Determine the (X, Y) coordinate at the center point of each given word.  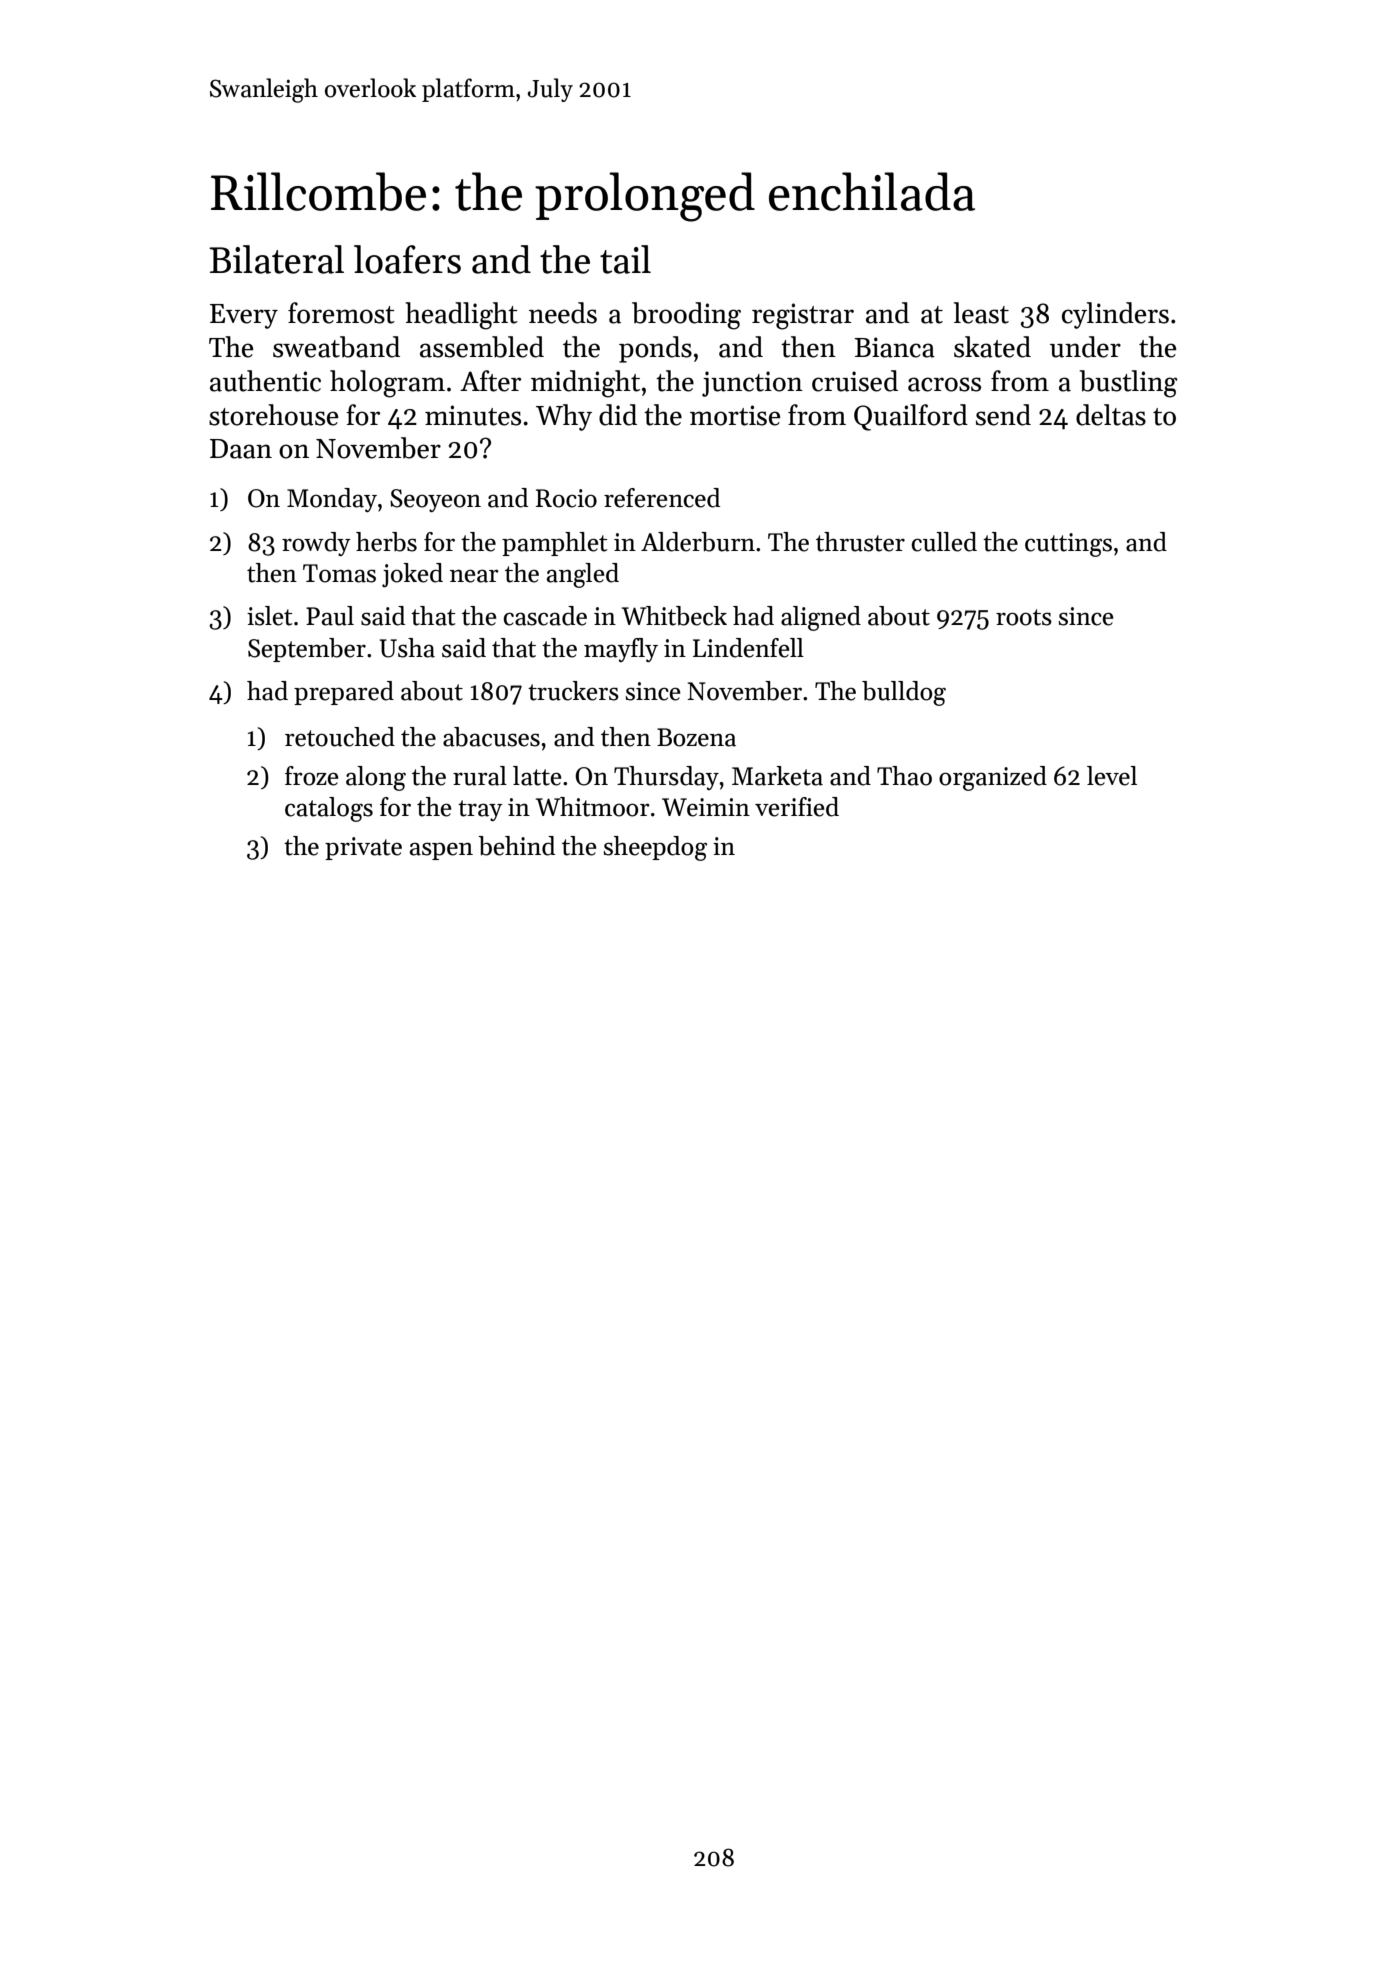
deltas (1111, 415)
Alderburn (698, 542)
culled (944, 542)
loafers (407, 259)
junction (752, 384)
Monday (332, 500)
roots (1024, 617)
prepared (344, 693)
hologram (387, 384)
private (363, 848)
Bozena (696, 737)
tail (625, 259)
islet (269, 616)
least (981, 313)
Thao (904, 776)
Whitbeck (674, 616)
